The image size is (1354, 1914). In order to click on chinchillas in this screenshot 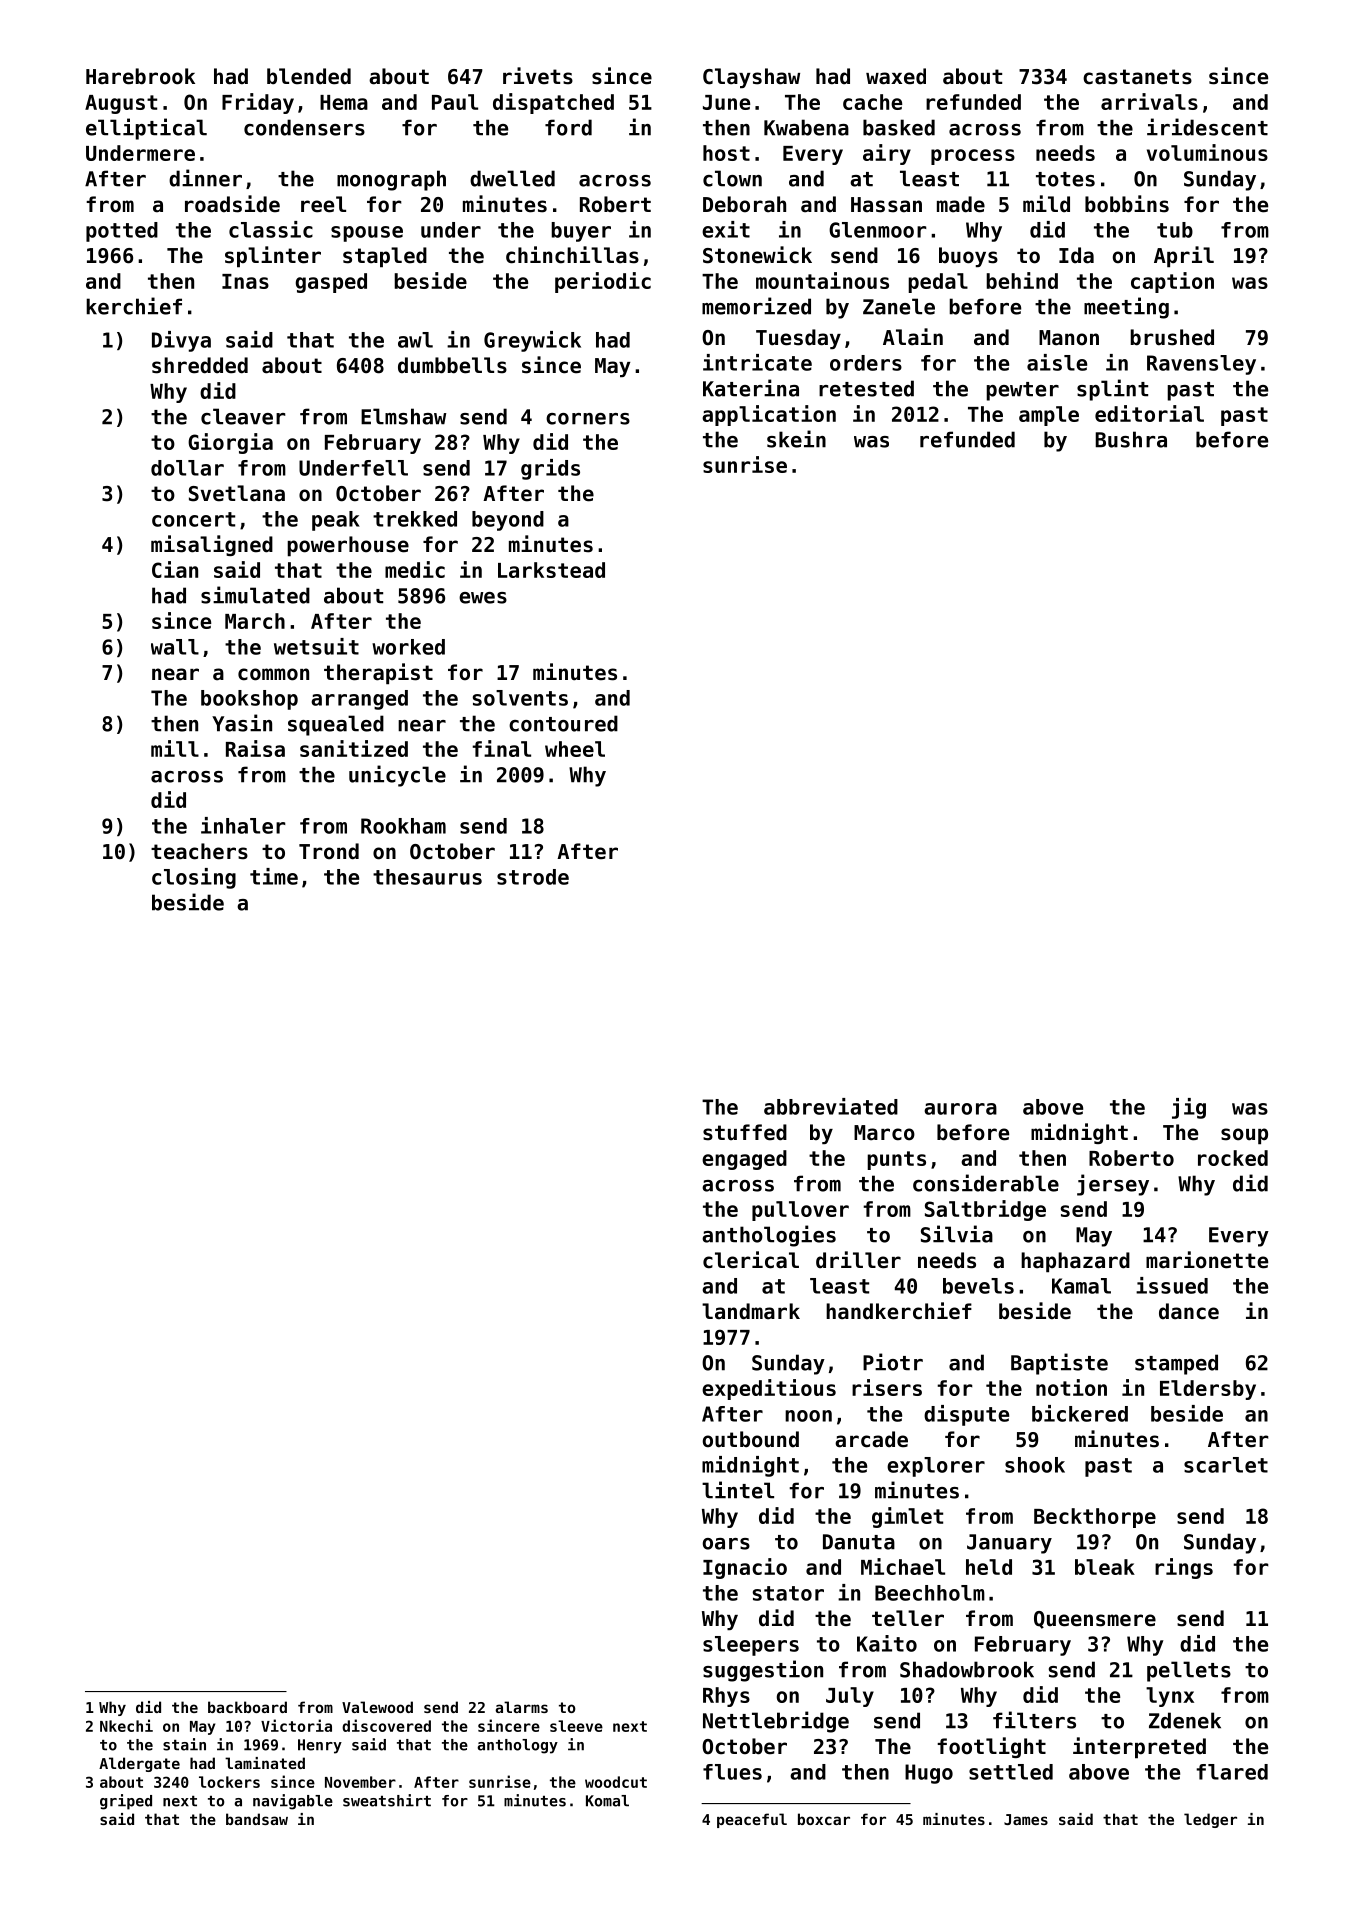, I will do `click(572, 255)`.
